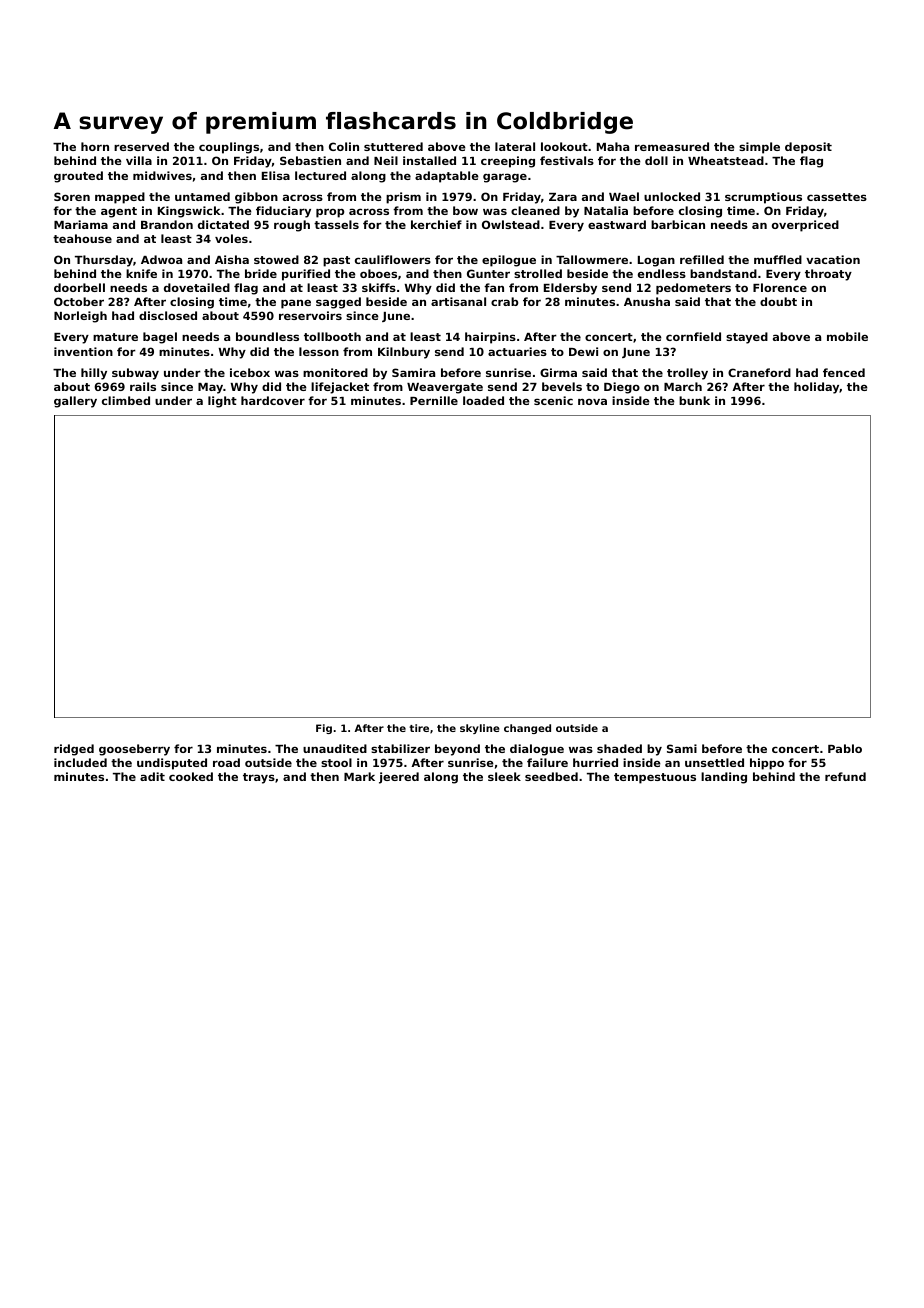  What do you see at coordinates (527, 729) in the screenshot?
I see `changed` at bounding box center [527, 729].
